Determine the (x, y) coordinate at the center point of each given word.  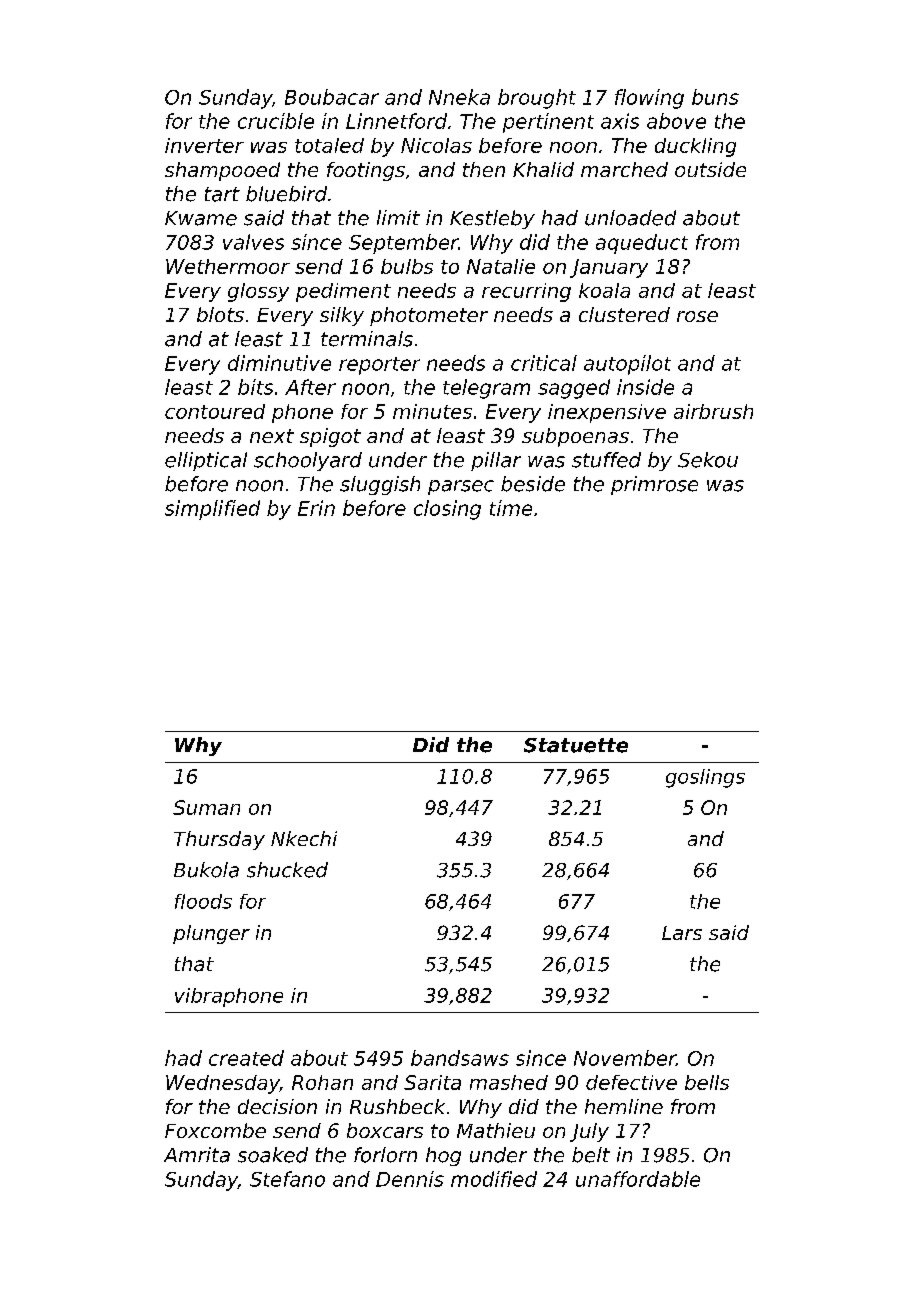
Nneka (459, 97)
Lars (682, 933)
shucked (287, 870)
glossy (258, 292)
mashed (509, 1082)
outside (710, 169)
